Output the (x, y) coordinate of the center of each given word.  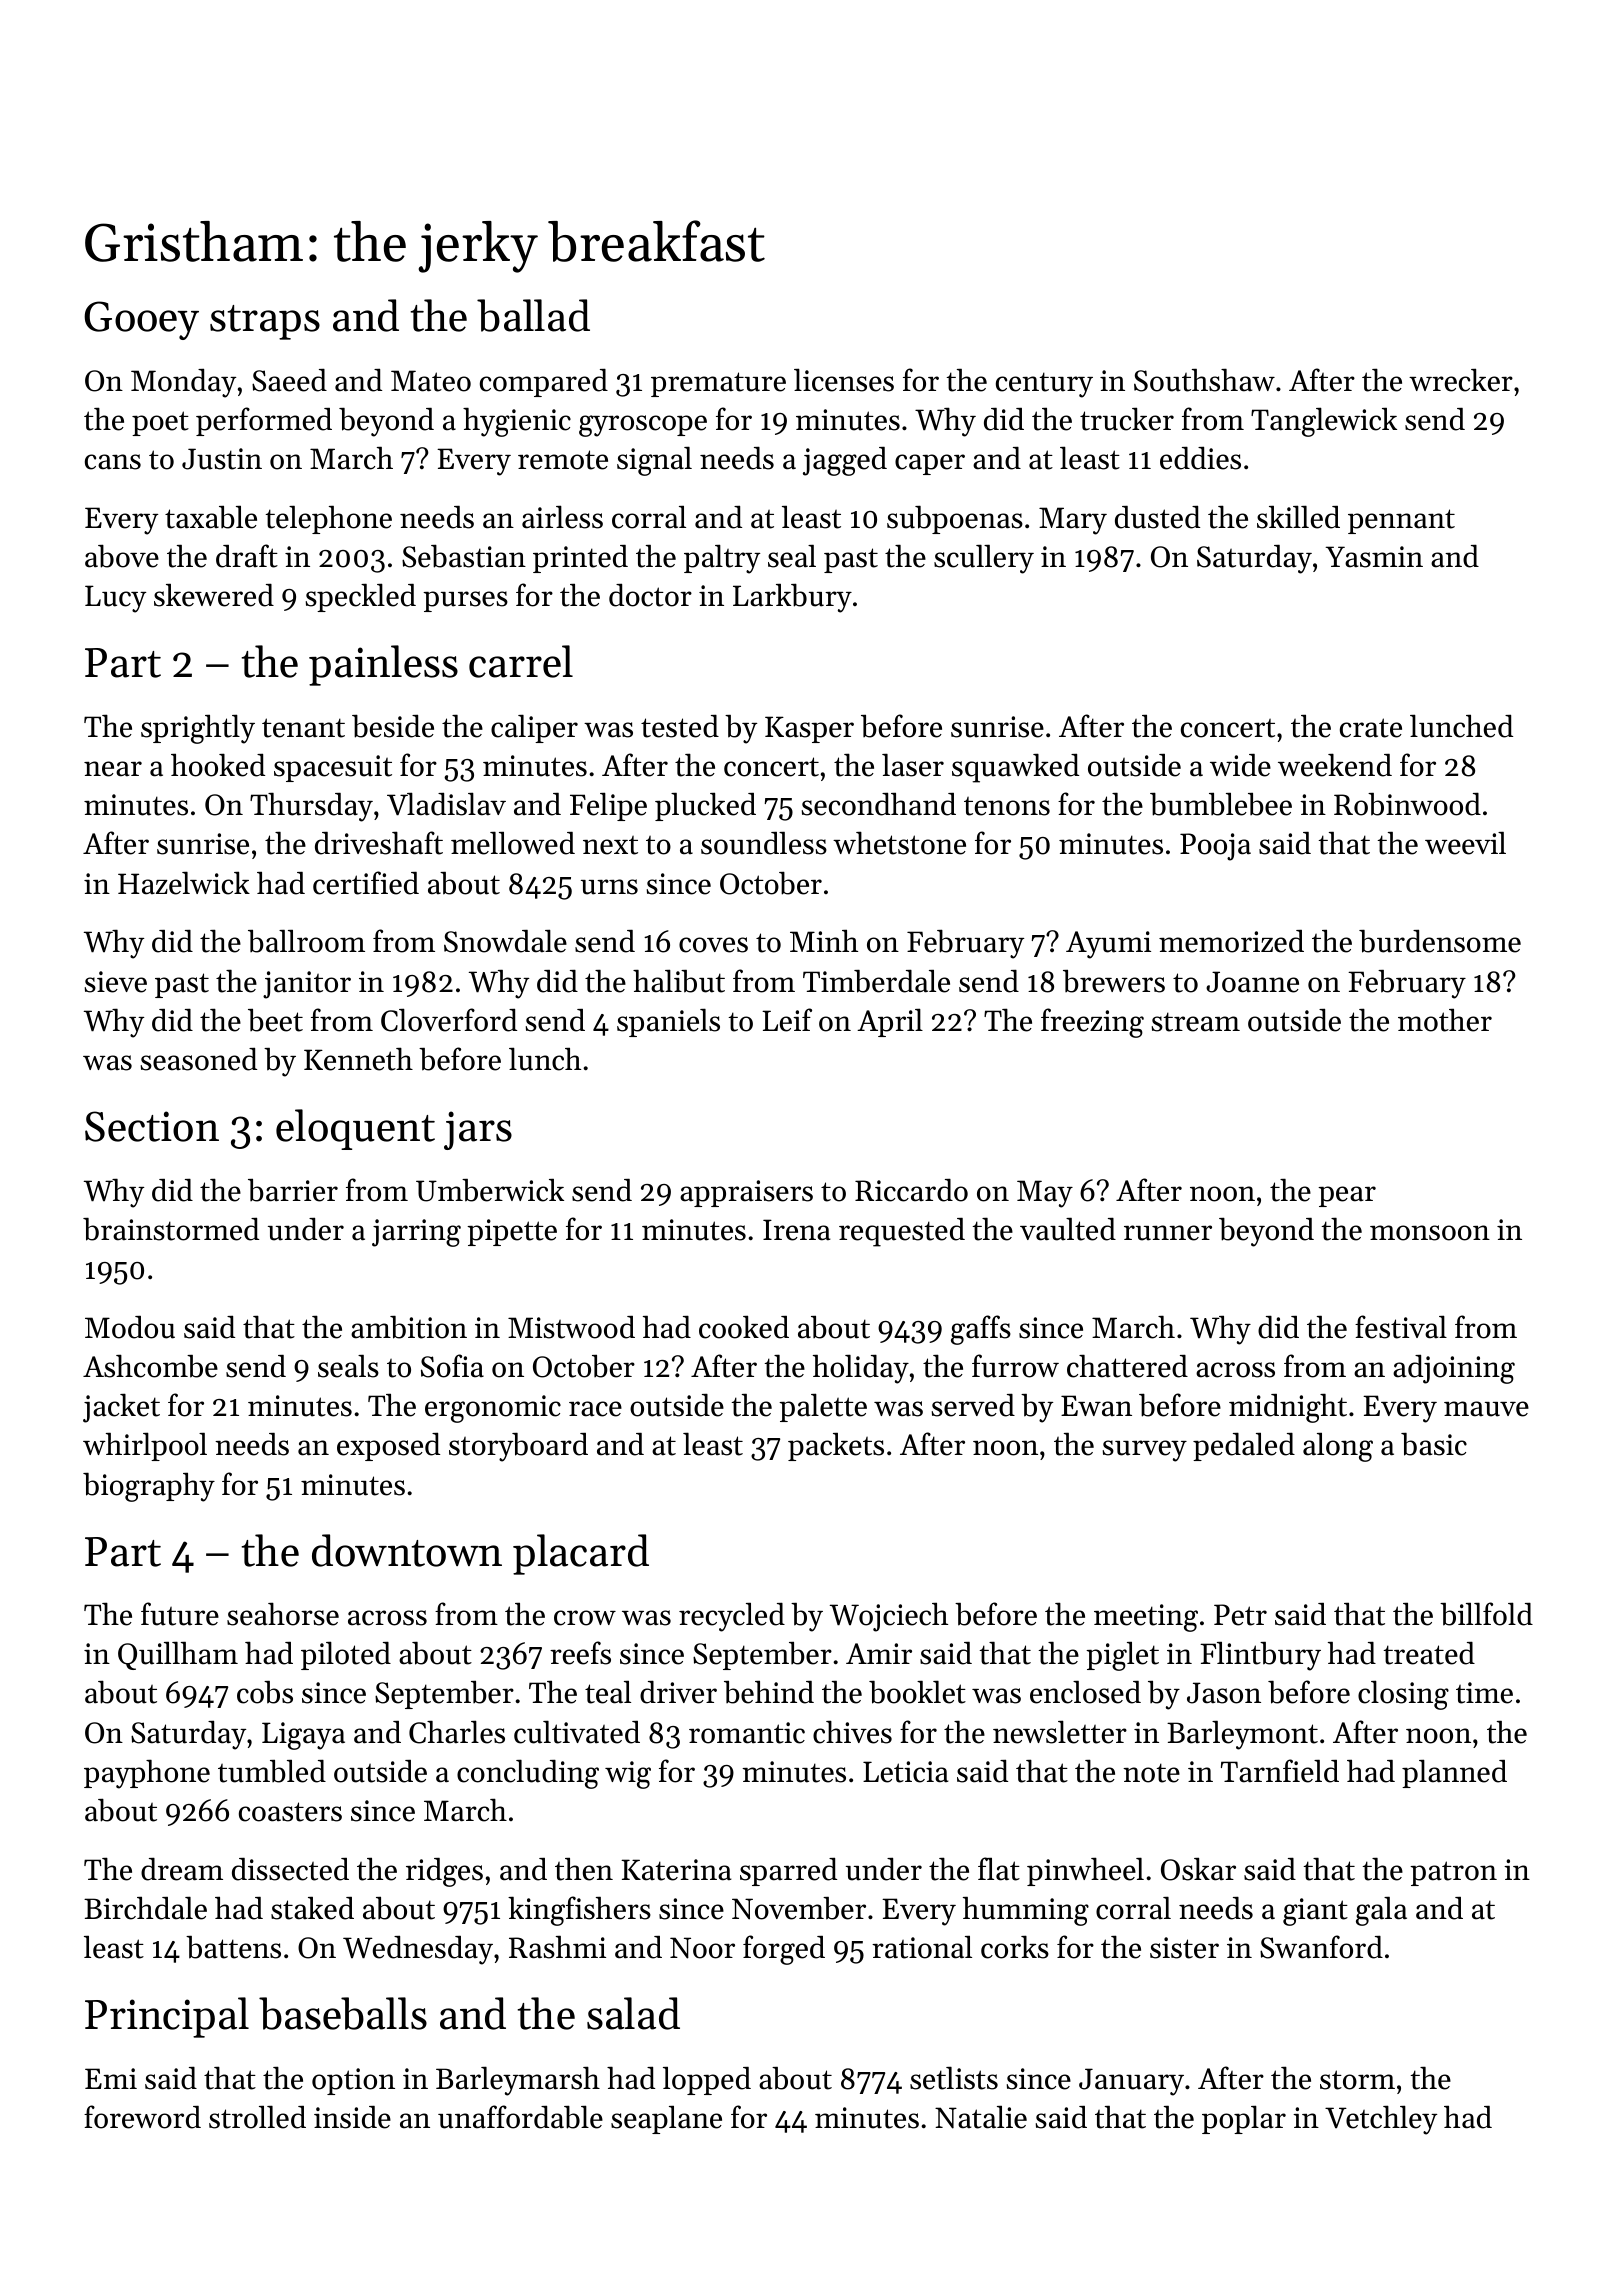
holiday (861, 1369)
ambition (409, 1327)
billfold (1486, 1614)
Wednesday (418, 1950)
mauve (1486, 1409)
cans (113, 462)
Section (152, 1126)
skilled (1298, 517)
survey (1145, 1451)
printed (580, 559)
